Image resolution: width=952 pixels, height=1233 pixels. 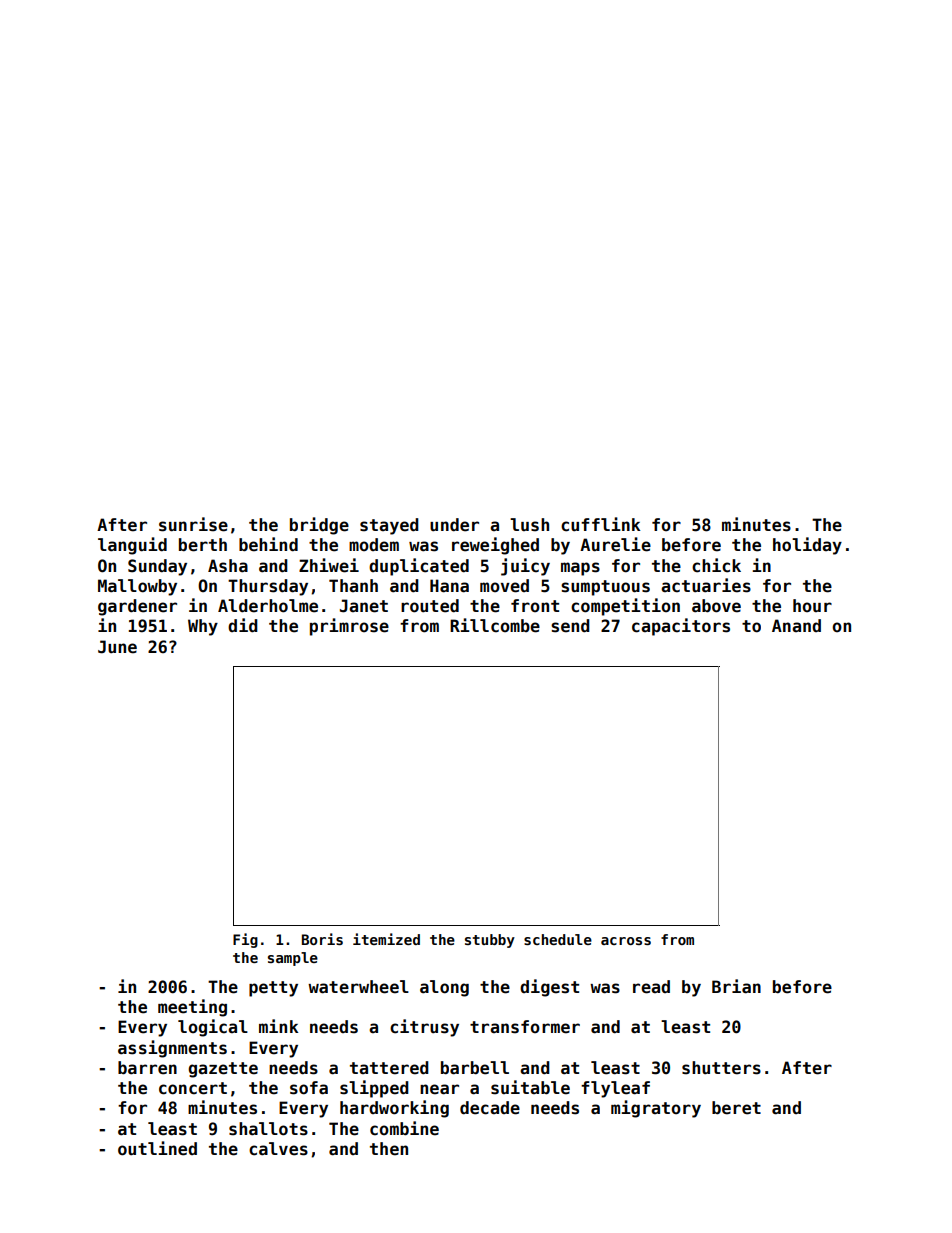 I want to click on under, so click(x=454, y=525).
